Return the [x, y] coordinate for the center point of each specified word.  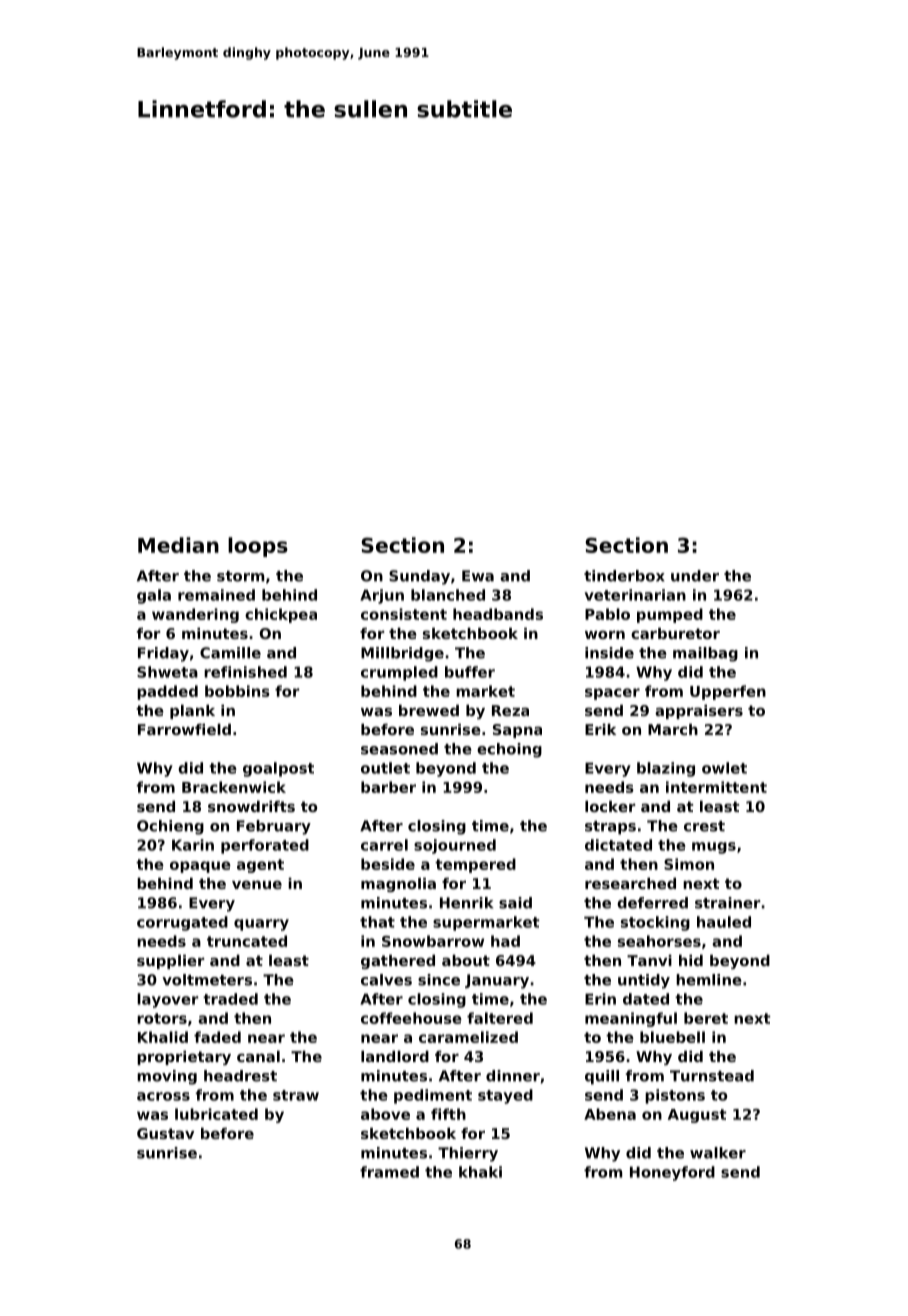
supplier [170, 962]
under [695, 576]
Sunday [419, 577]
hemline [709, 980]
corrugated [182, 923]
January [497, 981]
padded [167, 692]
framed [389, 1172]
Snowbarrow [433, 941]
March [673, 729]
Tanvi [649, 960]
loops [258, 547]
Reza [510, 710]
